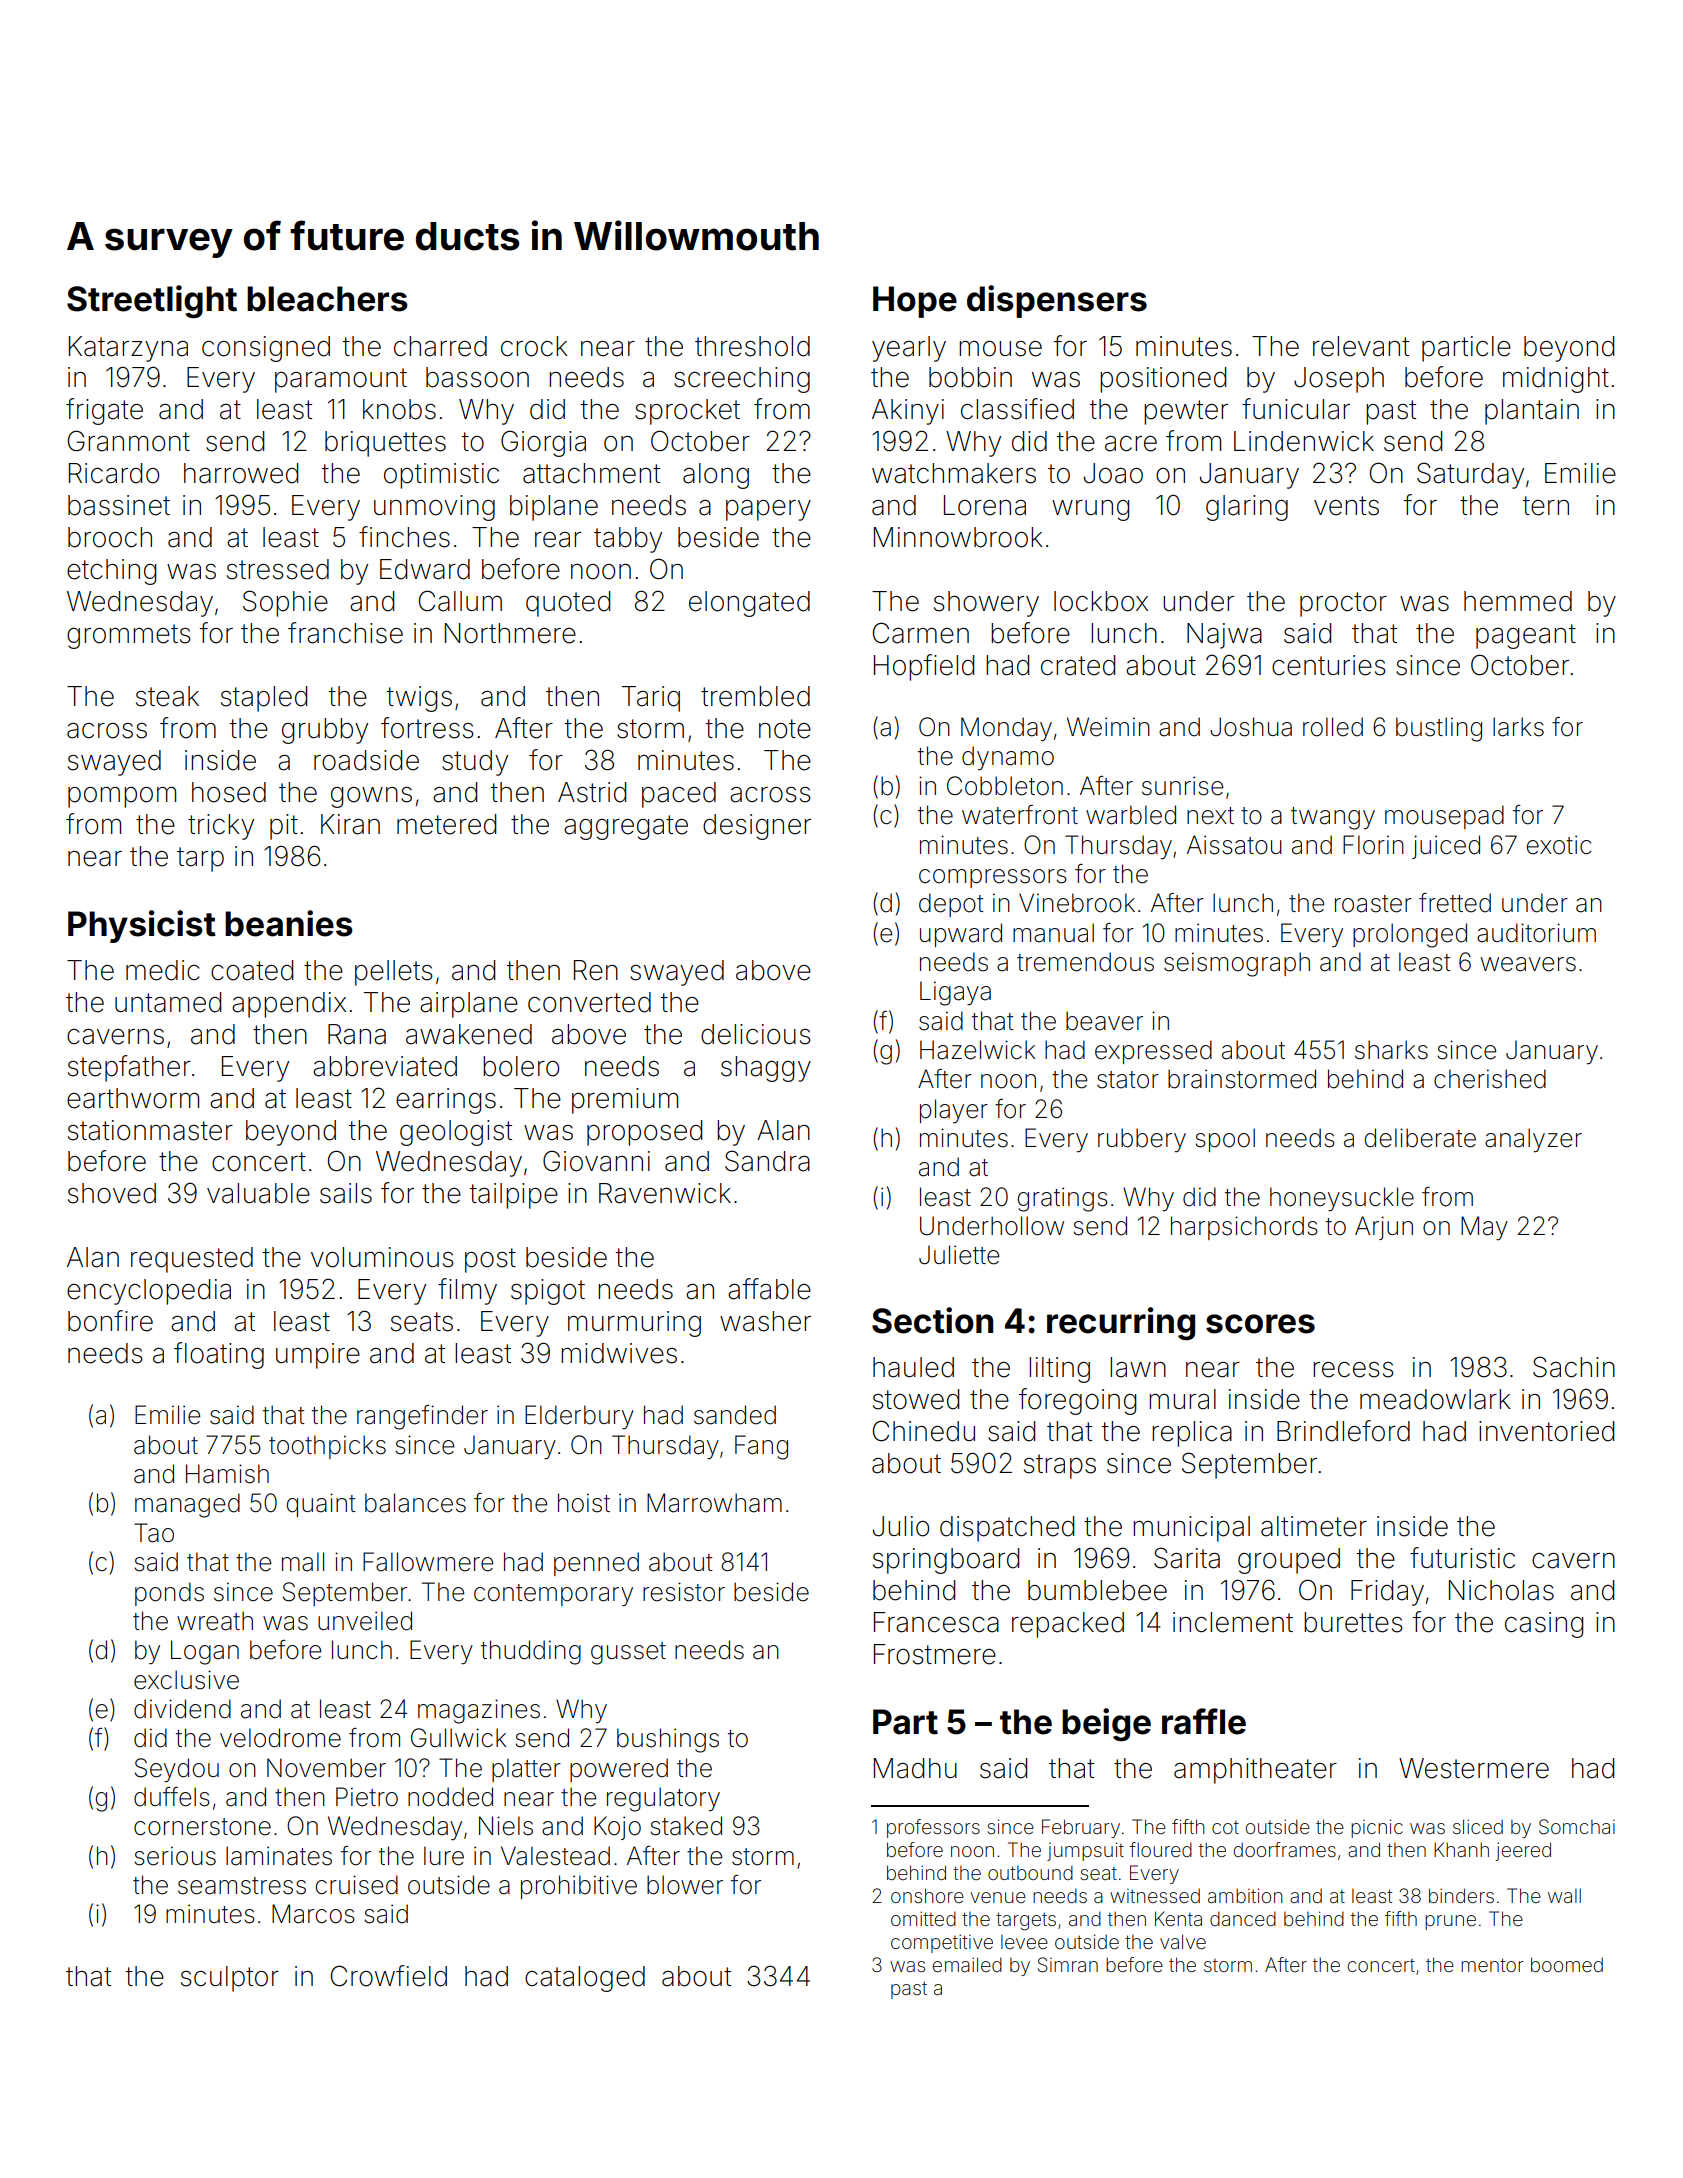 This document has height=2178, width=1683. What do you see at coordinates (1342, 1199) in the document?
I see `honeysuckle` at bounding box center [1342, 1199].
